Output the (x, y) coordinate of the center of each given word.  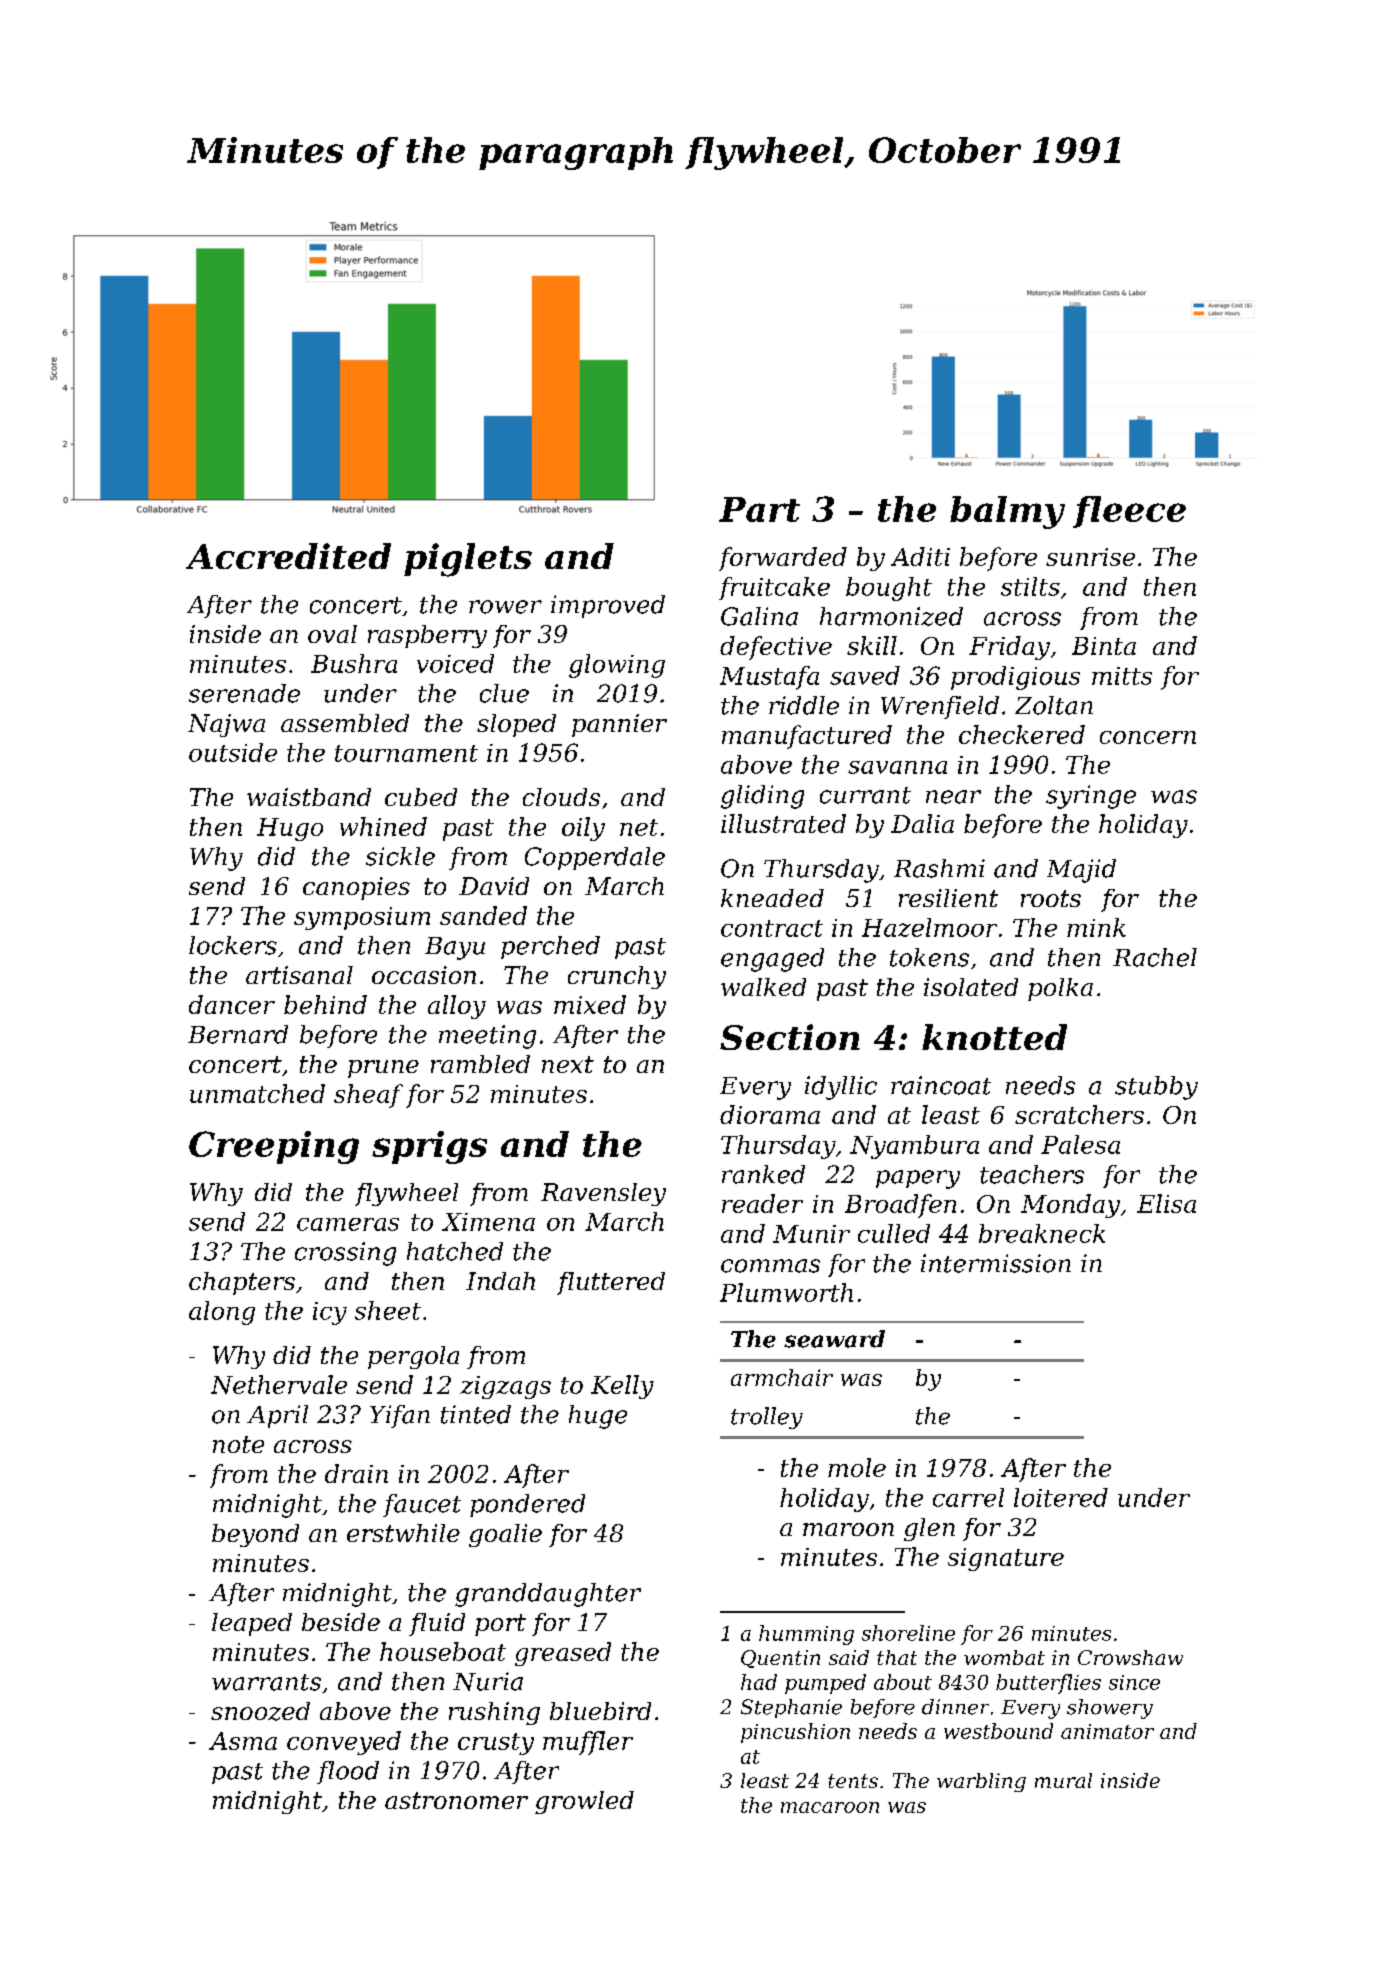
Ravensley (603, 1194)
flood (348, 1772)
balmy (1007, 512)
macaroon (830, 1807)
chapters (242, 1283)
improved (608, 606)
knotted (994, 1037)
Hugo (290, 829)
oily (583, 829)
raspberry (427, 636)
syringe (1091, 797)
